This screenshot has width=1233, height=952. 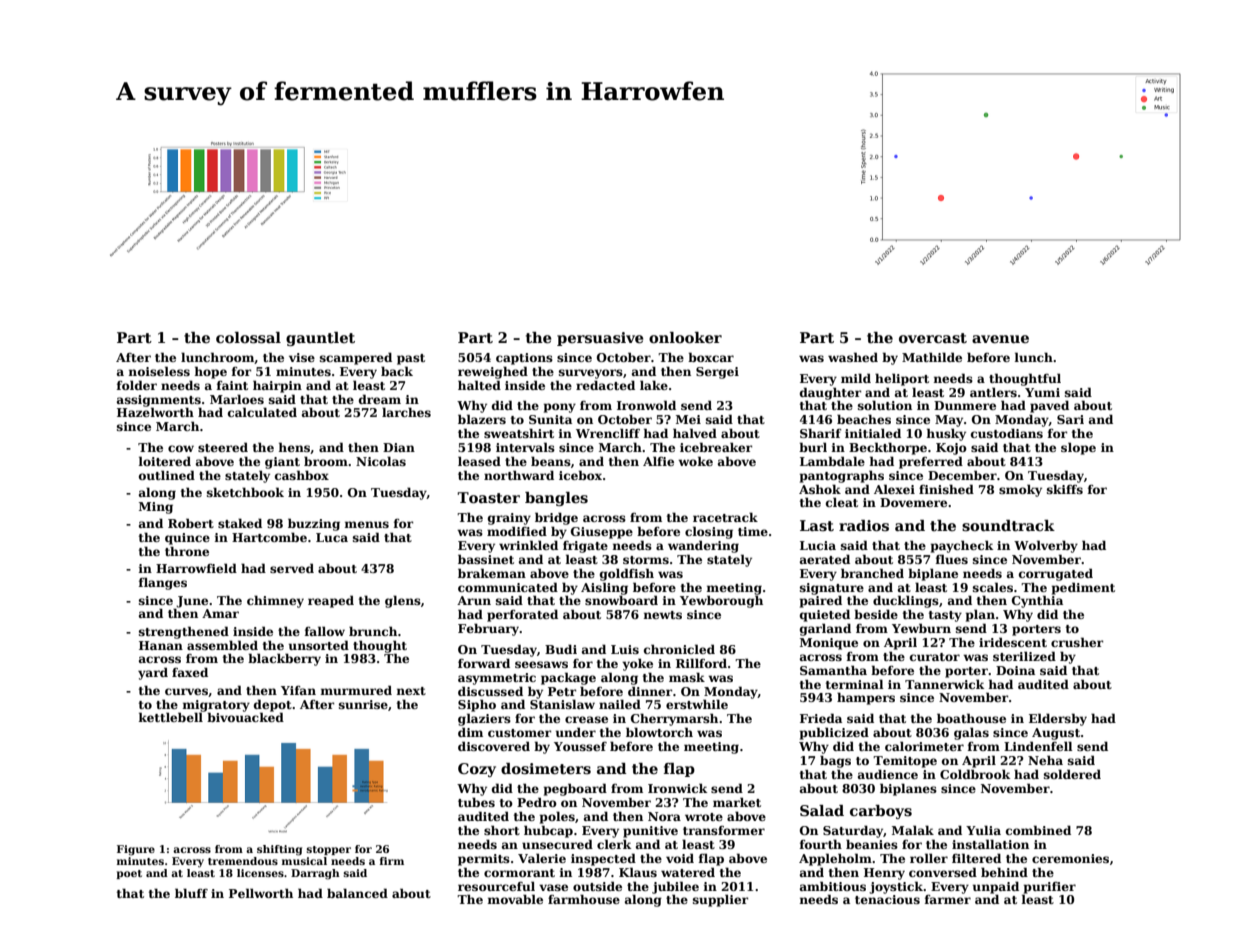 What do you see at coordinates (245, 717) in the screenshot?
I see `bivouacked` at bounding box center [245, 717].
